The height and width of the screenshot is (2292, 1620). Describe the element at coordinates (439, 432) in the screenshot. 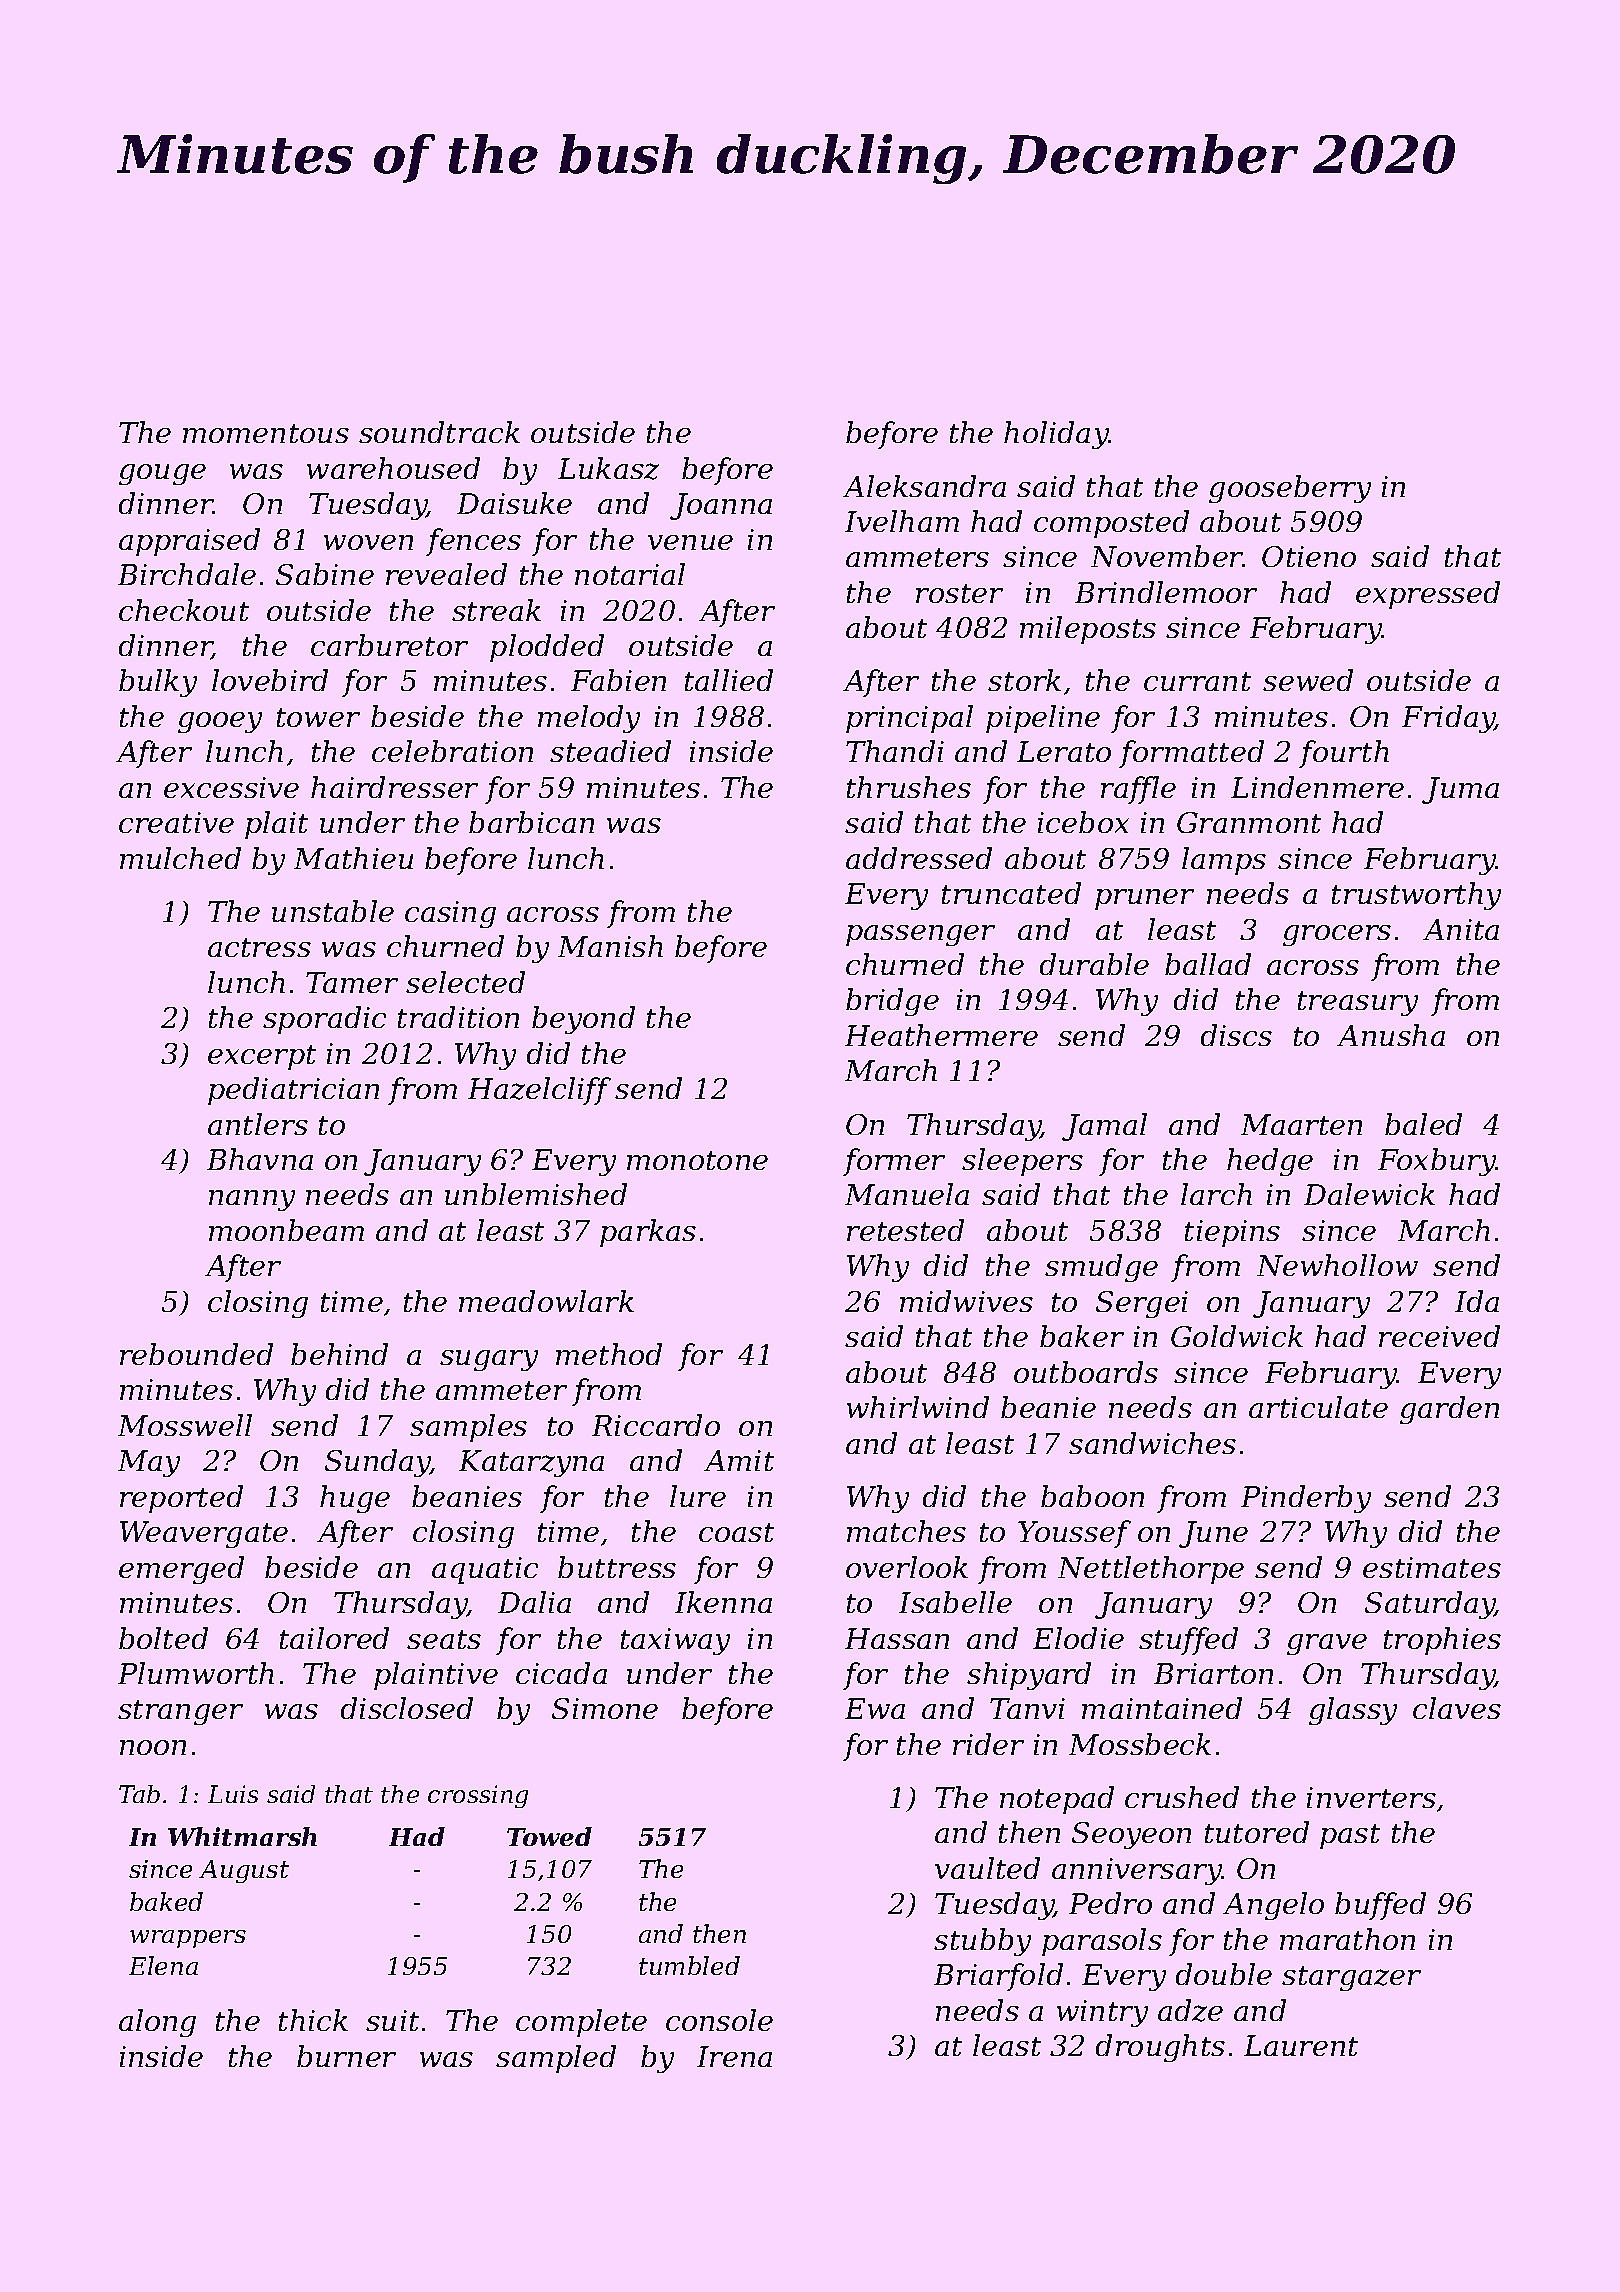

I see `soundtrack` at that location.
